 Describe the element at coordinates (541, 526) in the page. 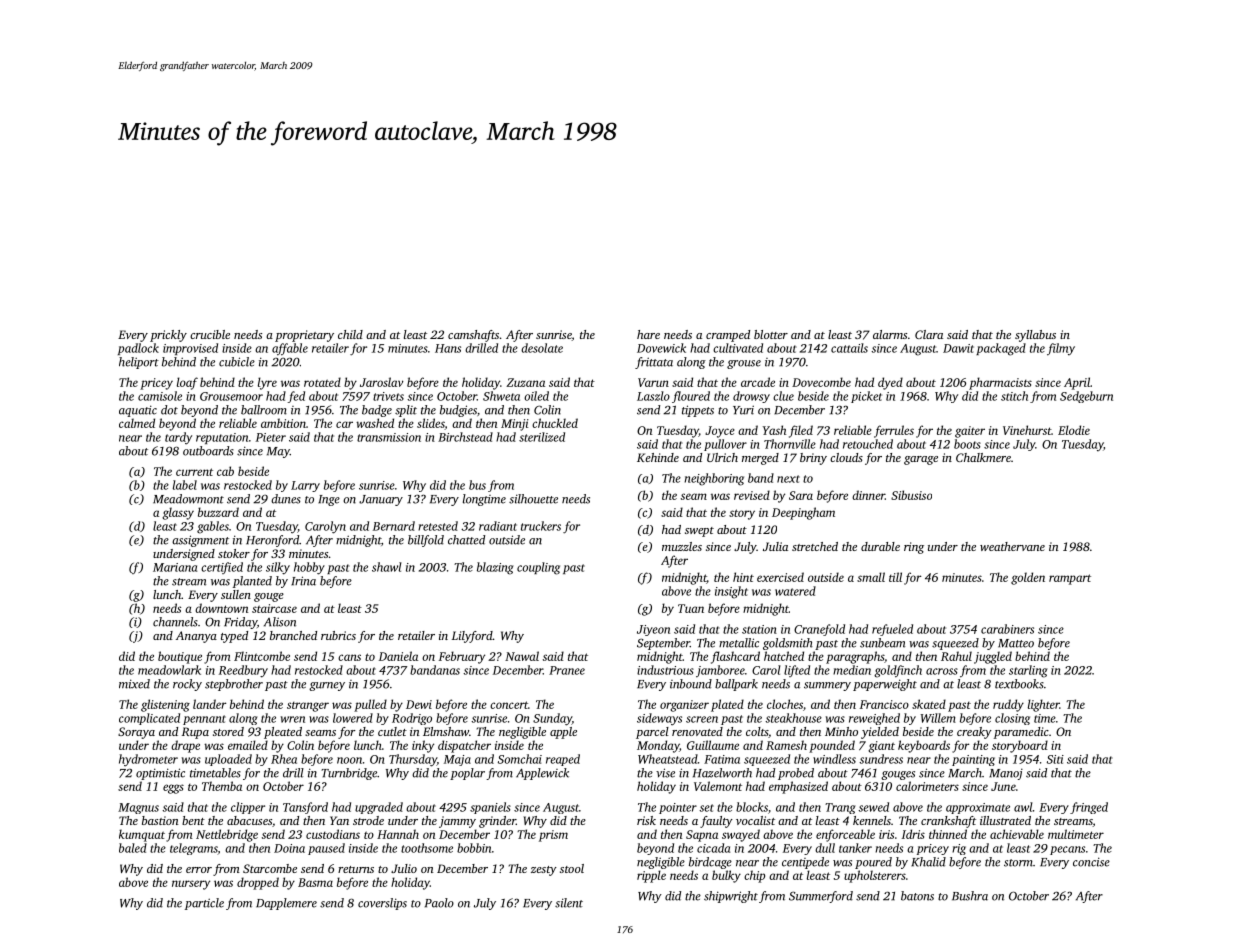

I see `truckers` at that location.
